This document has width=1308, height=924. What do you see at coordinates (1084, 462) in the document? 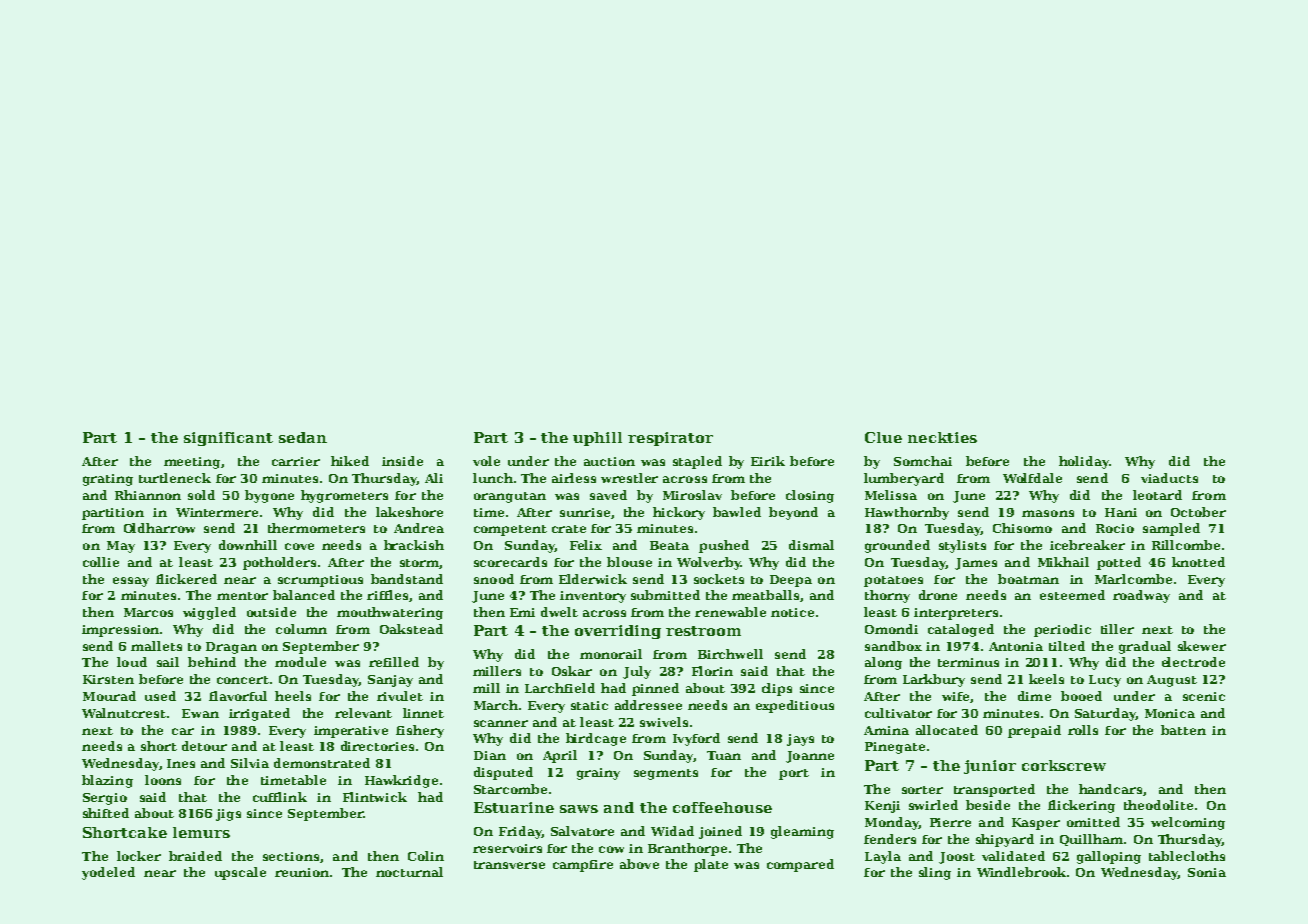
I see `holiday` at bounding box center [1084, 462].
